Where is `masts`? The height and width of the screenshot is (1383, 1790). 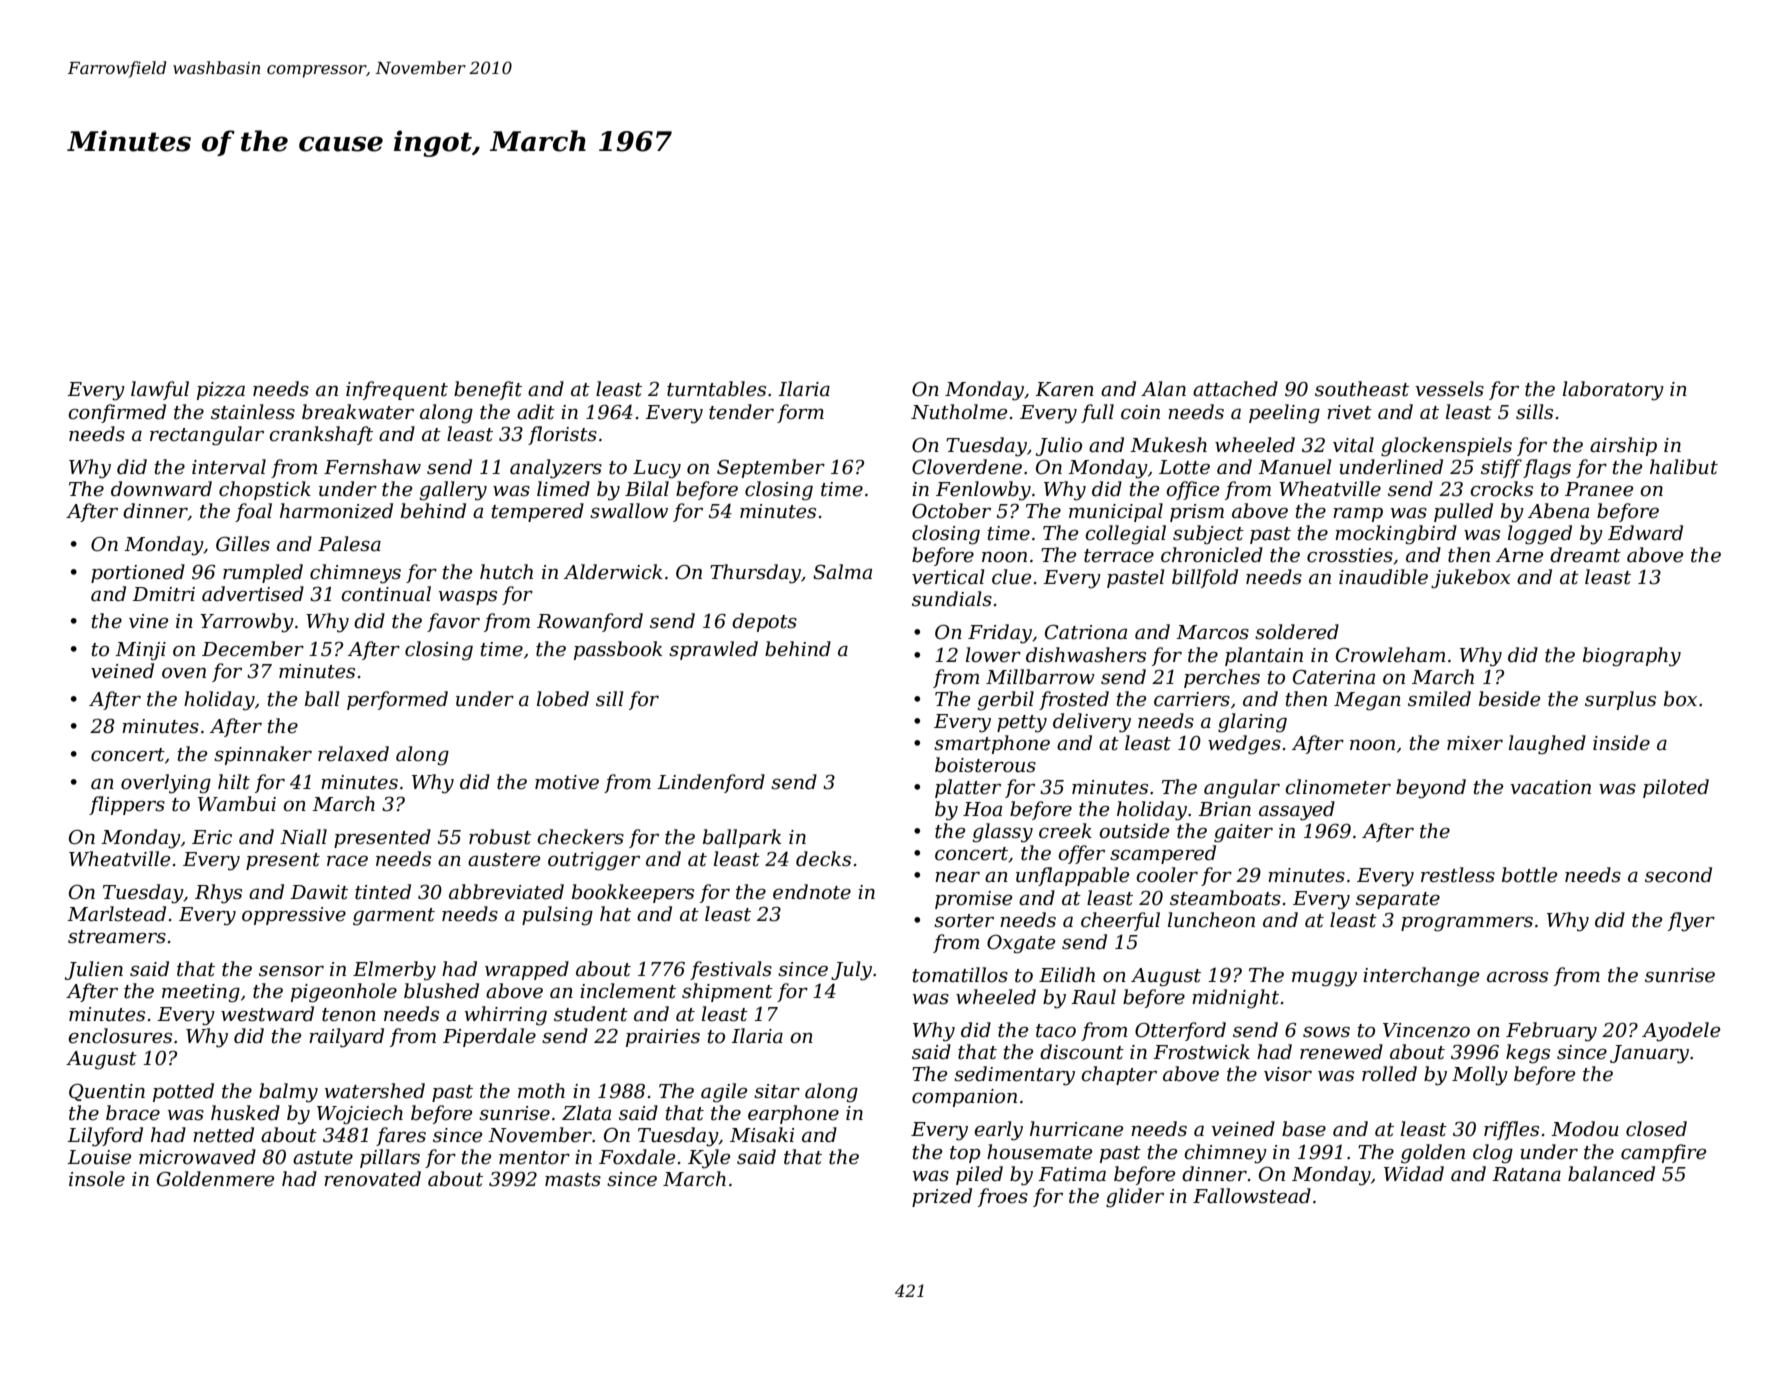
masts is located at coordinates (573, 1180).
